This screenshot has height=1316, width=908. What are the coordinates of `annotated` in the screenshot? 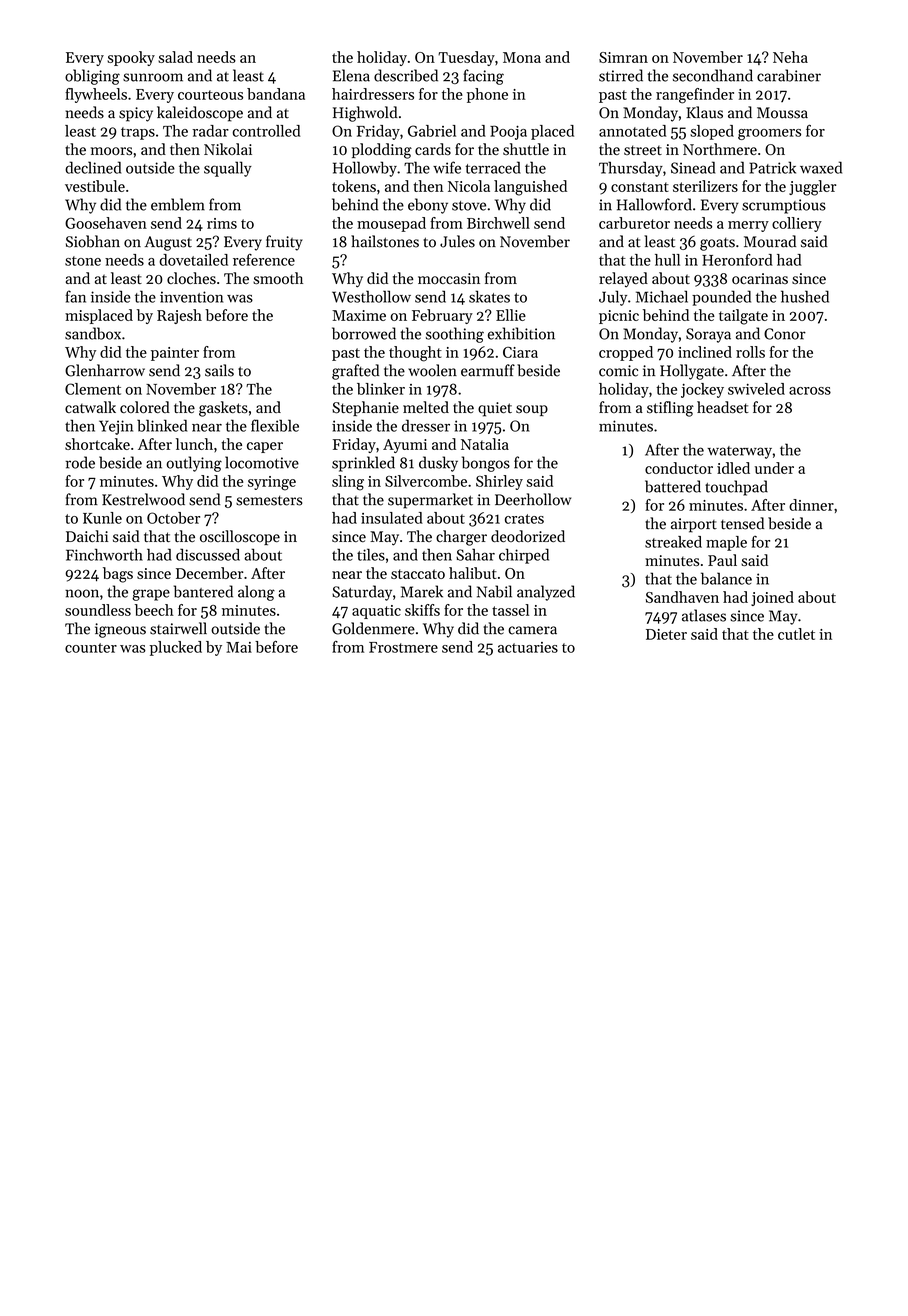 It's located at (632, 131).
